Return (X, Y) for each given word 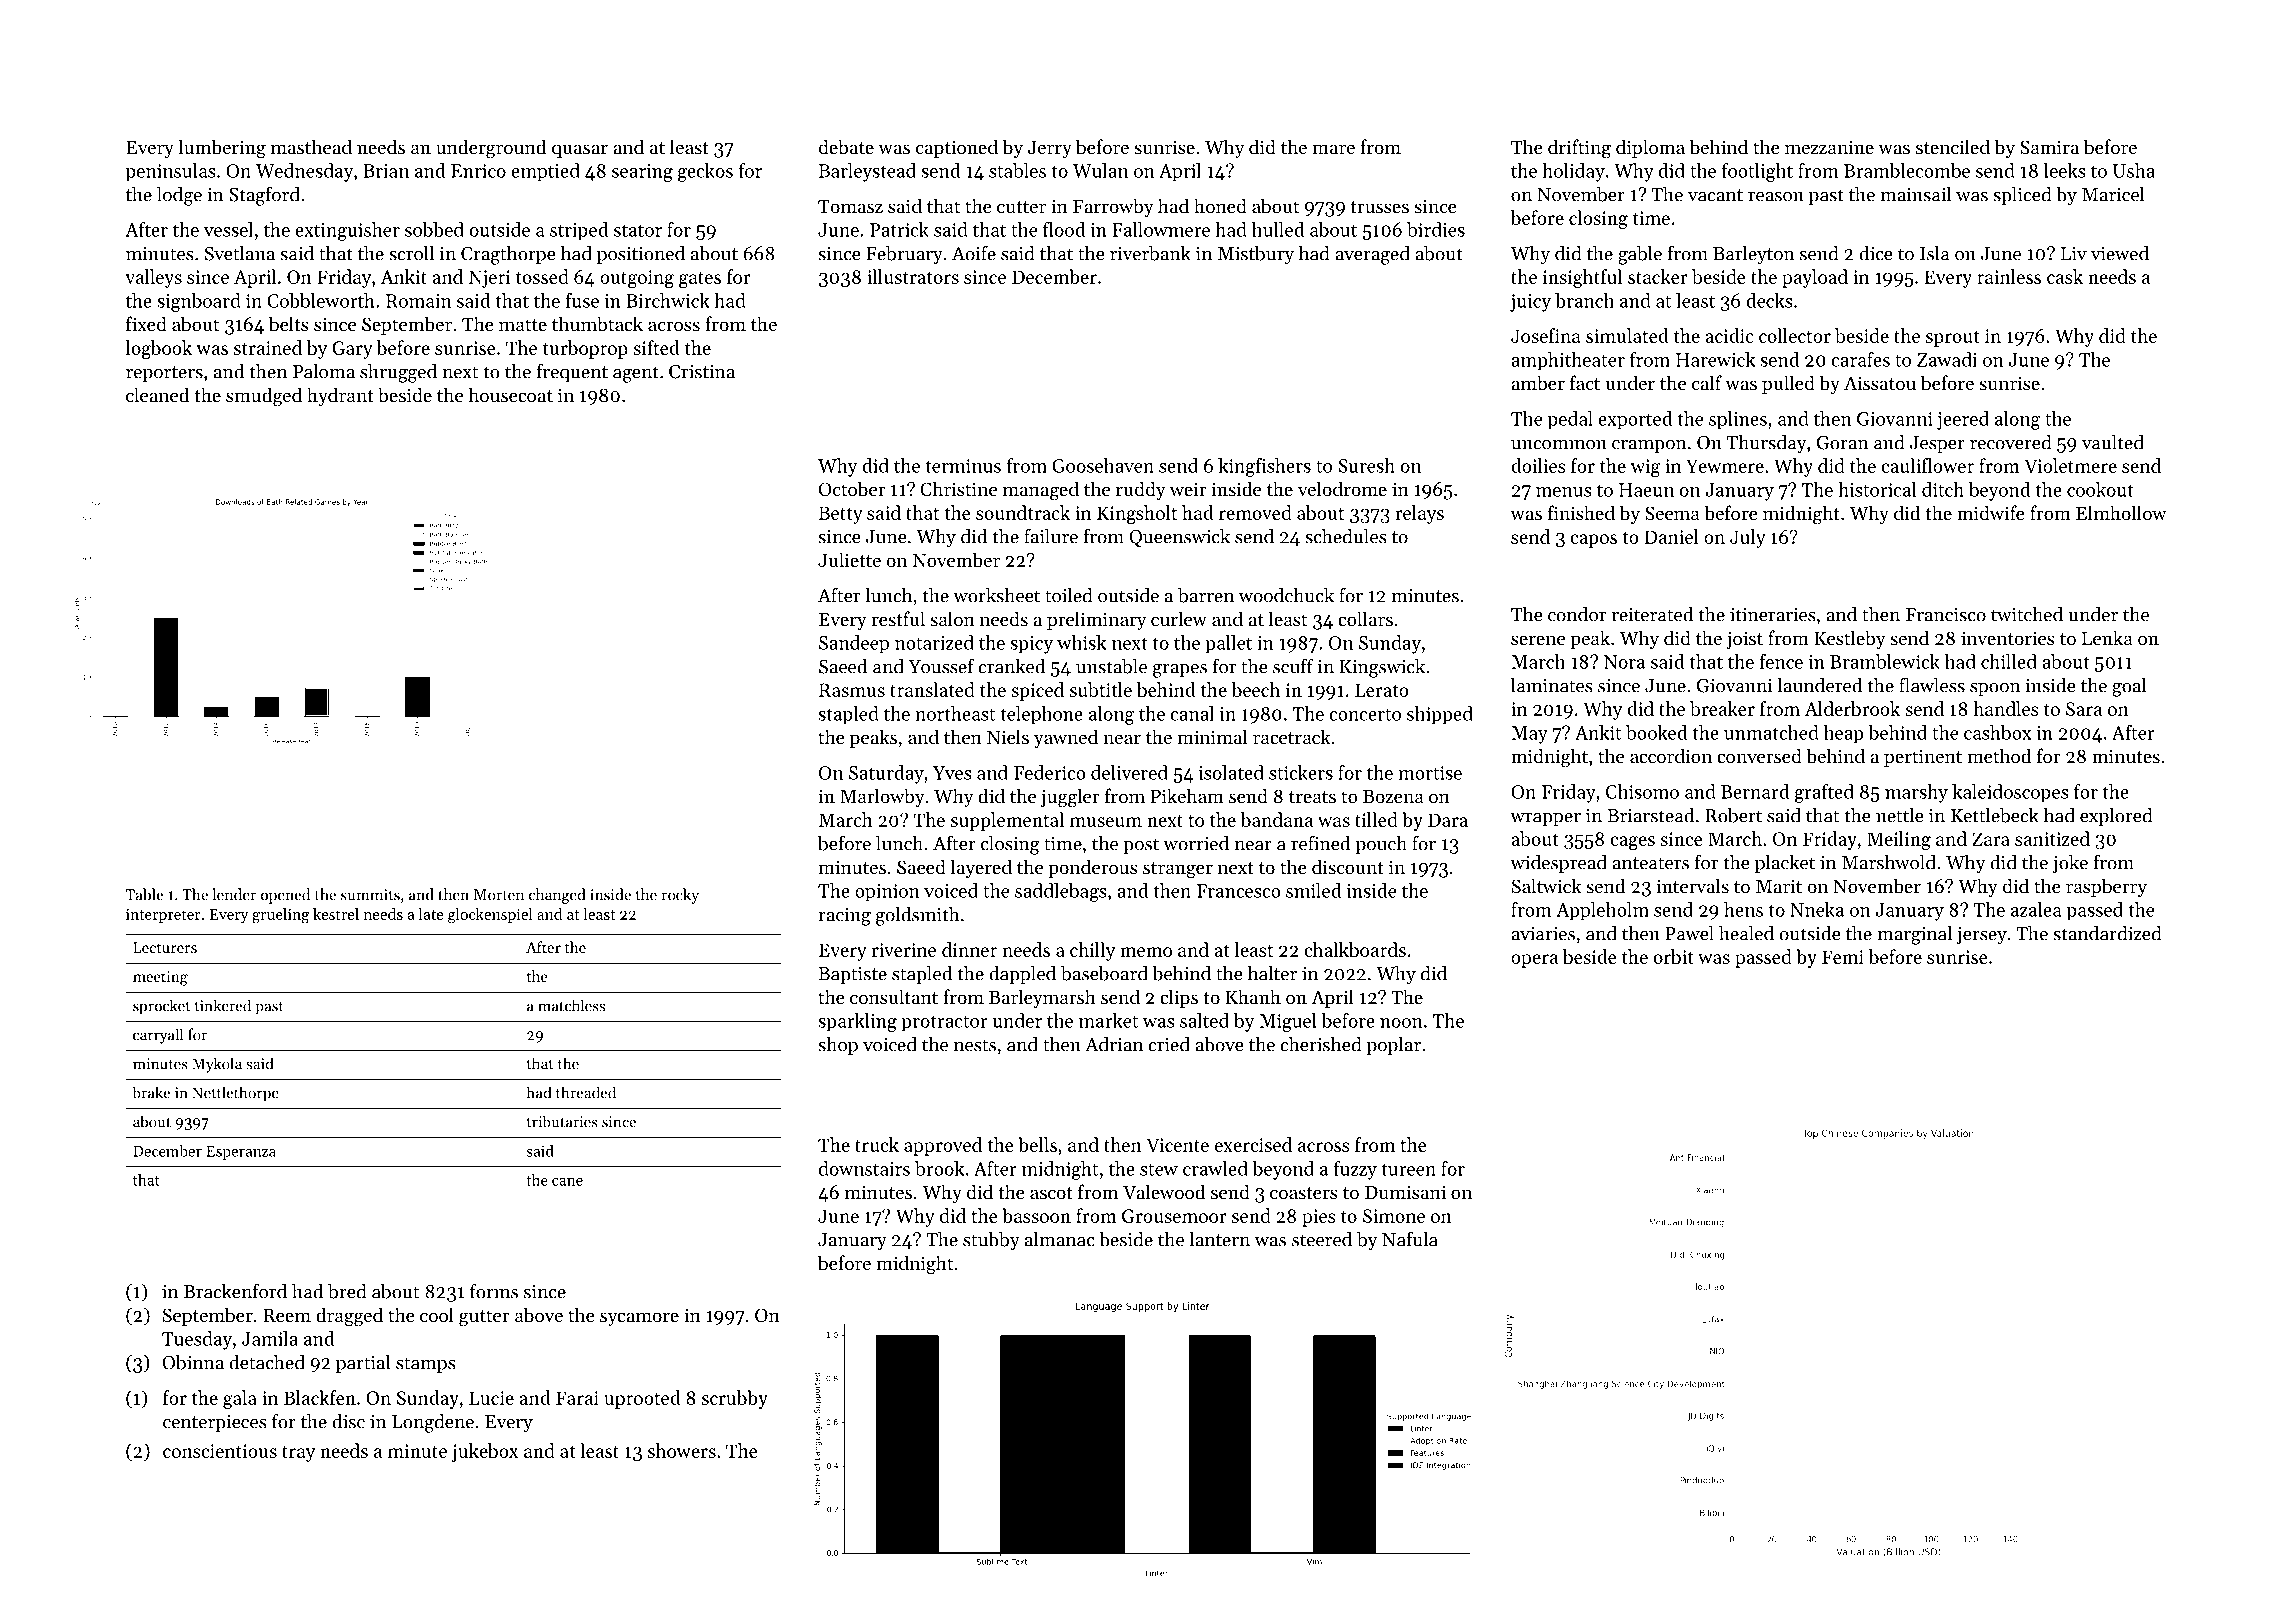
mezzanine (1829, 147)
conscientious (220, 1451)
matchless (571, 1005)
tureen (1408, 1169)
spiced (1037, 691)
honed (1220, 205)
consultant (894, 996)
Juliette (849, 559)
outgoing (637, 279)
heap (1843, 734)
